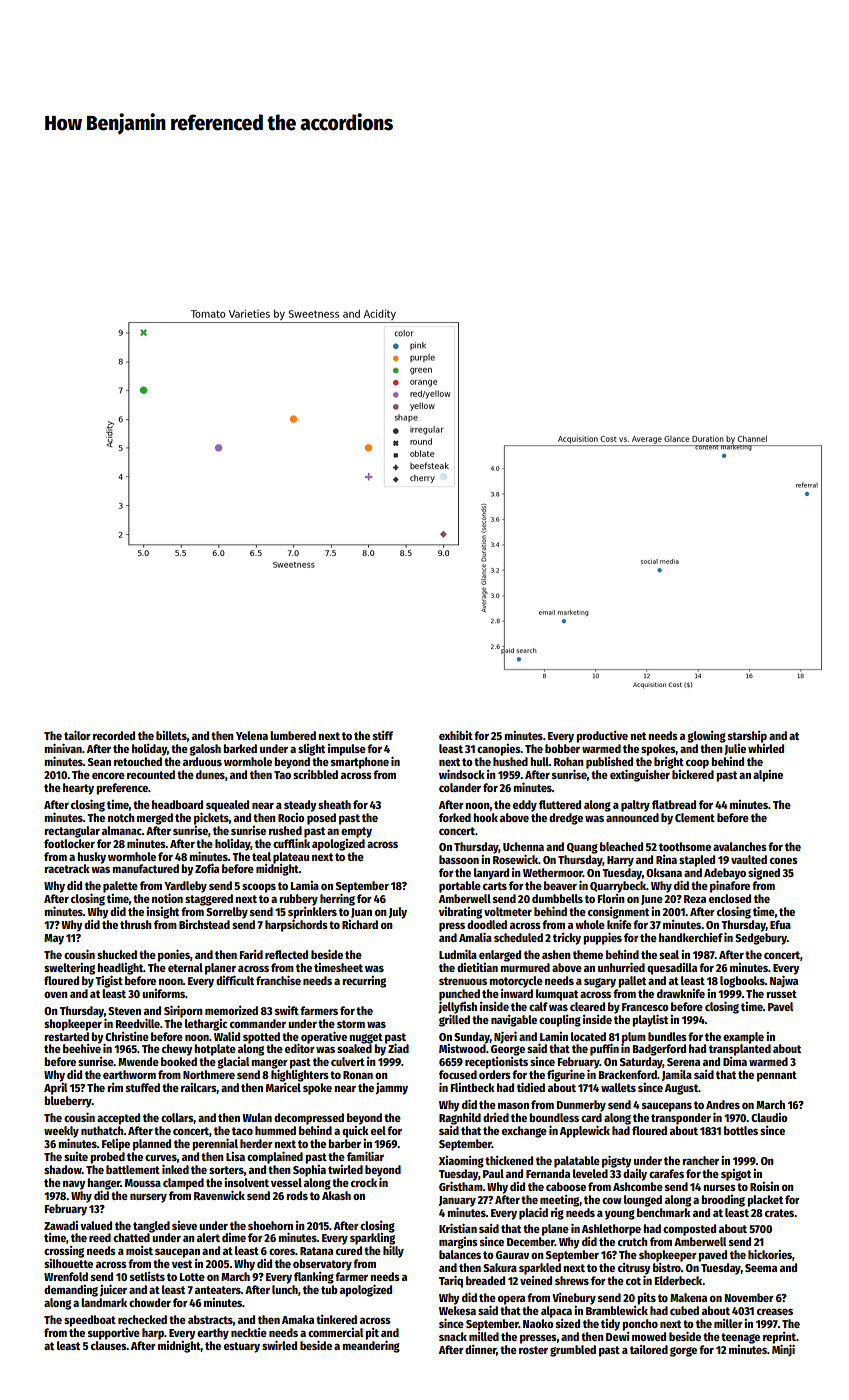 This document has width=849, height=1400. What do you see at coordinates (747, 737) in the document?
I see `starship` at bounding box center [747, 737].
